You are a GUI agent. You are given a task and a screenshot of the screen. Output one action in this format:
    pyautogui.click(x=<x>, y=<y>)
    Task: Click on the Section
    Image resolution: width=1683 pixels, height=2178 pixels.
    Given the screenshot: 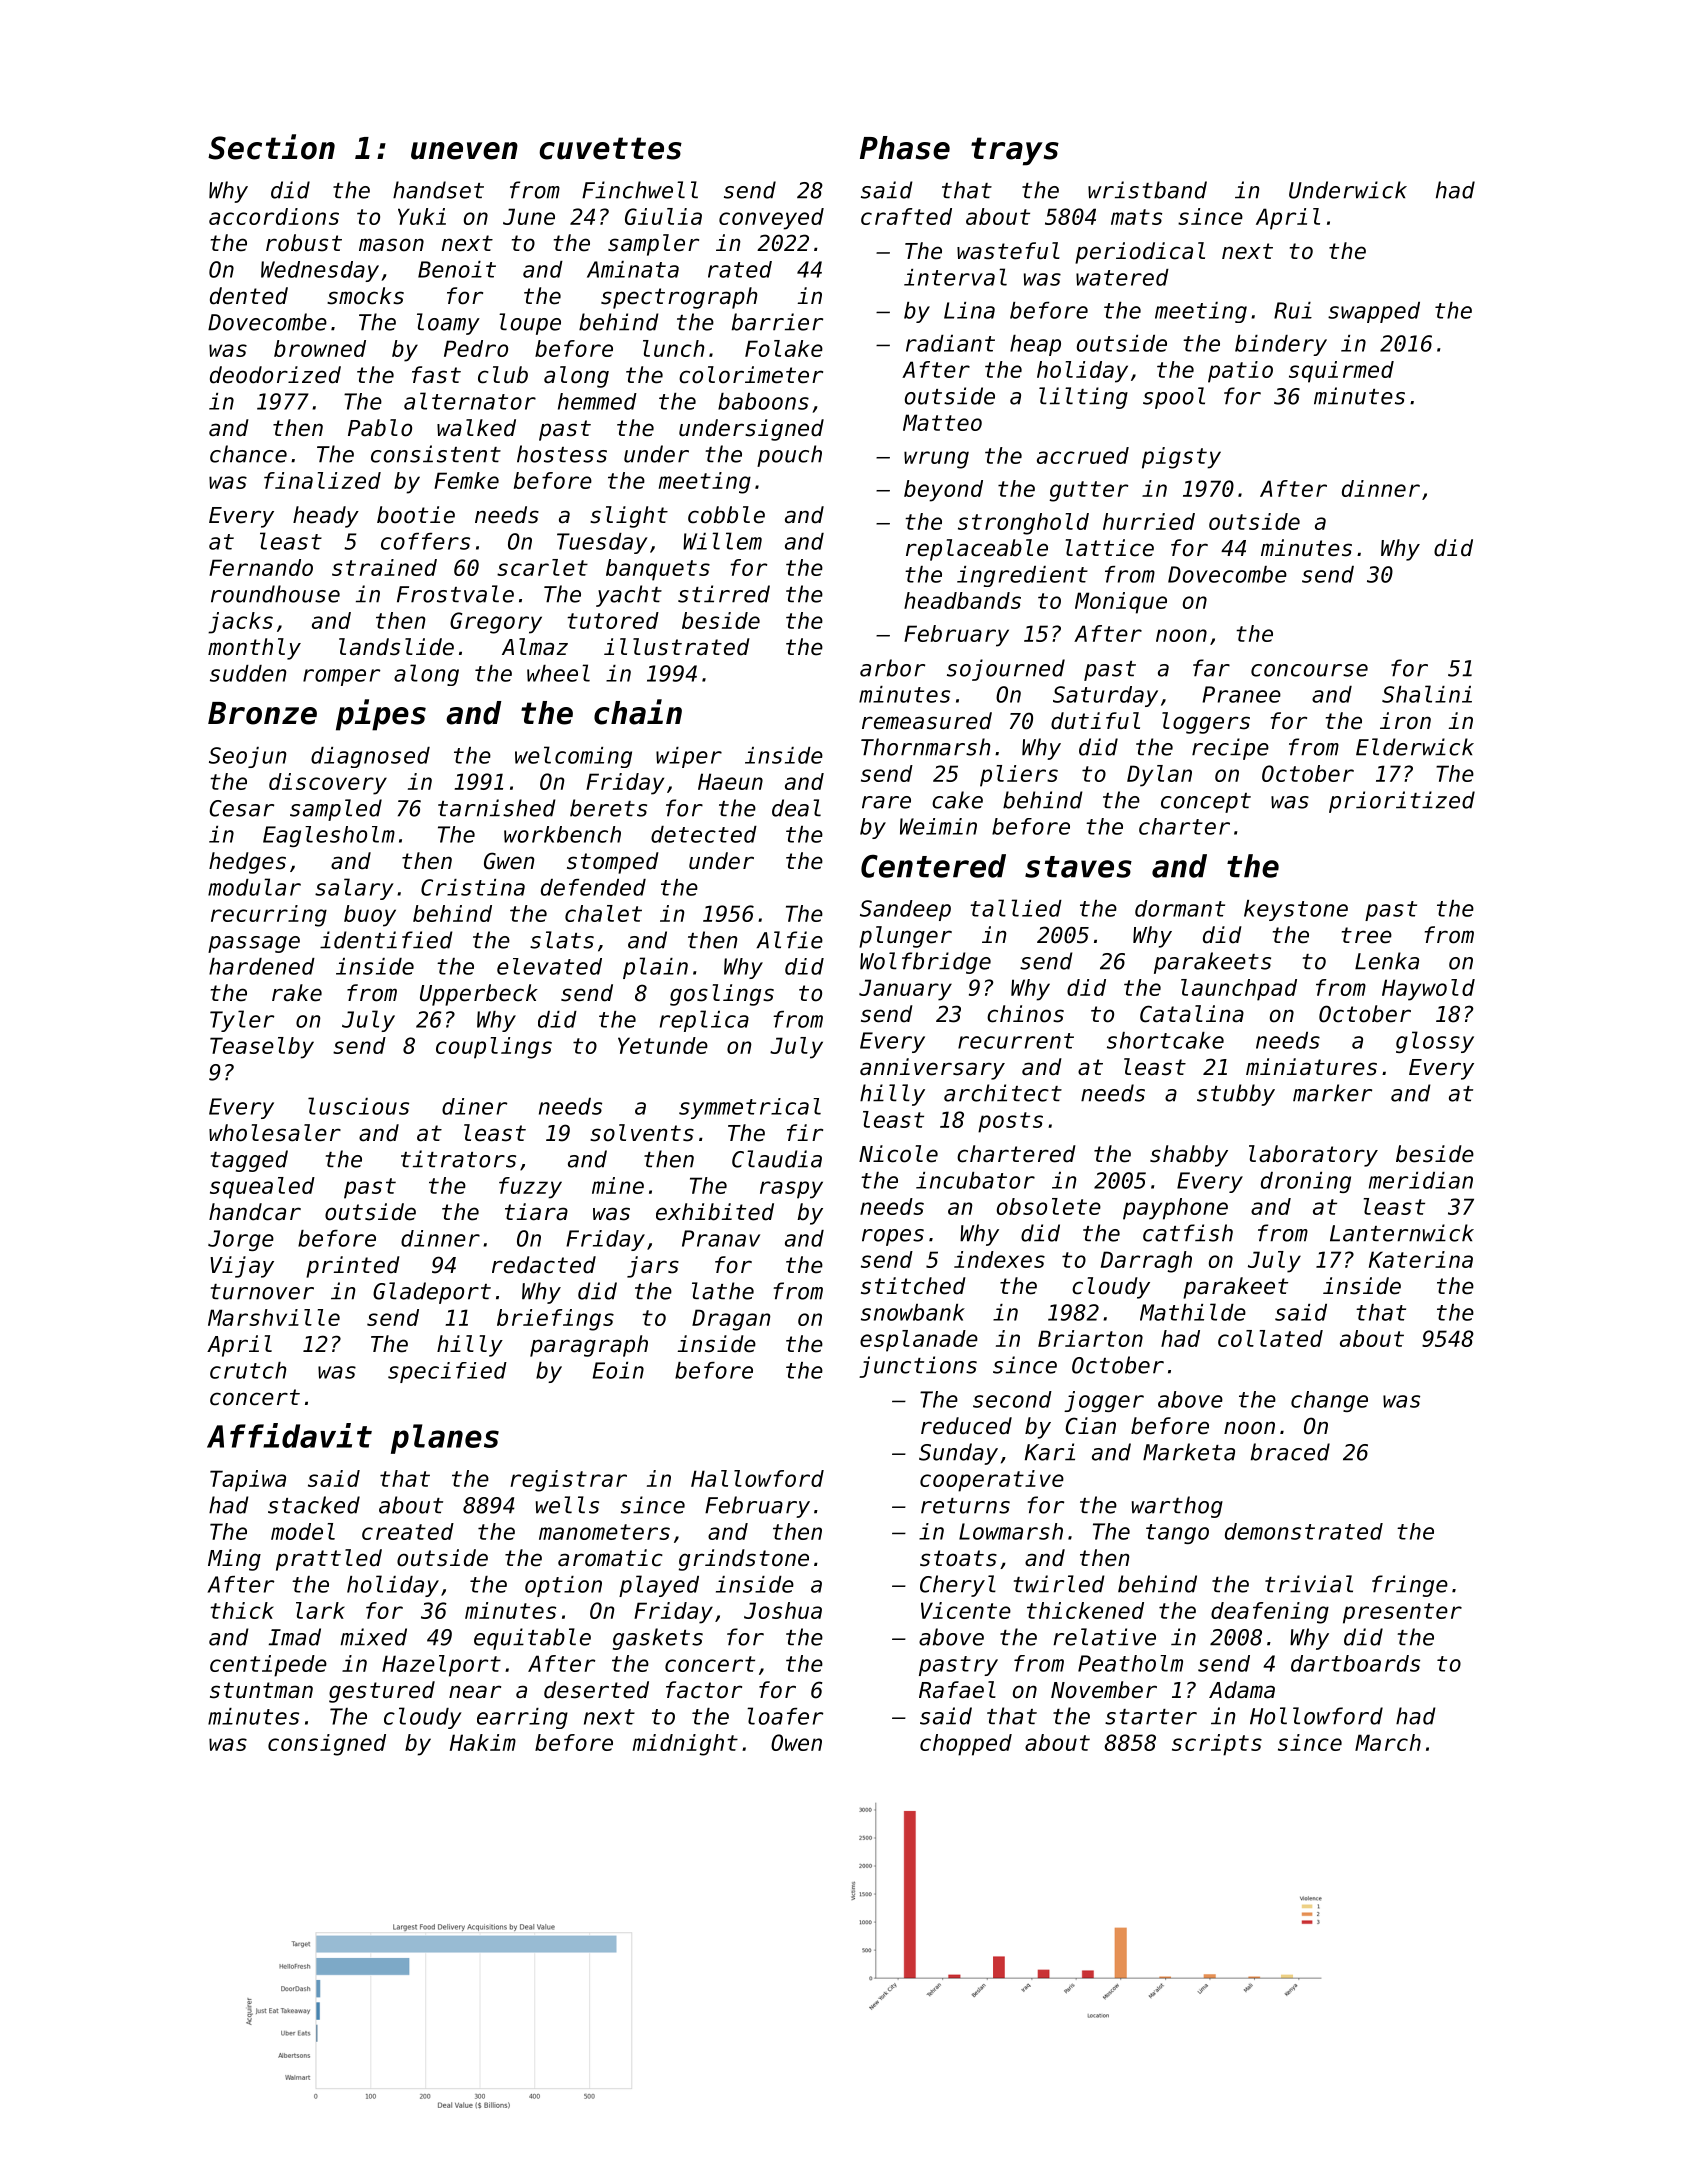 What is the action you would take?
    pyautogui.click(x=271, y=147)
